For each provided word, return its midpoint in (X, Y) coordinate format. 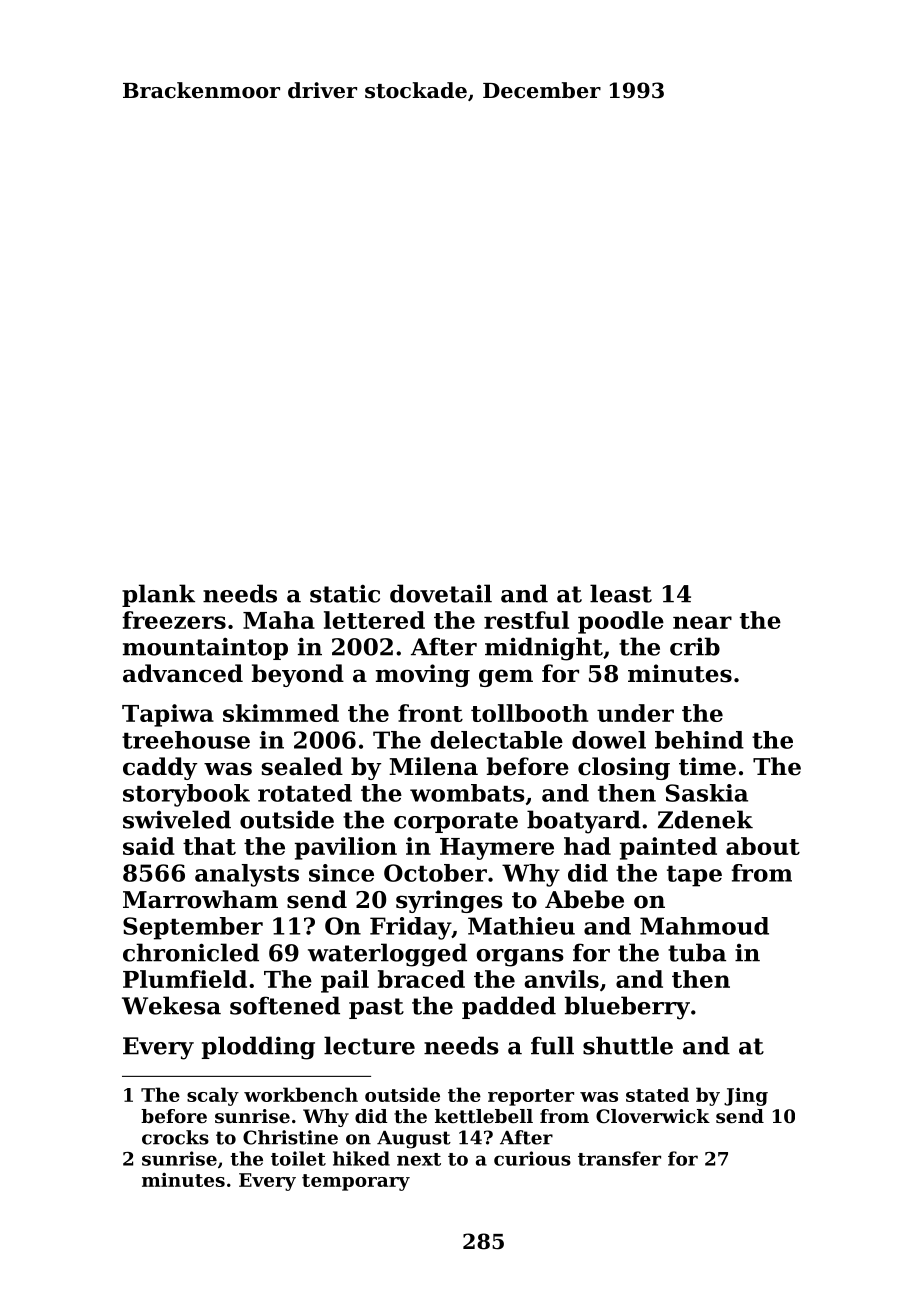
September (193, 928)
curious (532, 1158)
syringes (449, 901)
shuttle (628, 1045)
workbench (301, 1094)
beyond (298, 675)
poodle (621, 622)
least (621, 593)
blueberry (627, 1008)
